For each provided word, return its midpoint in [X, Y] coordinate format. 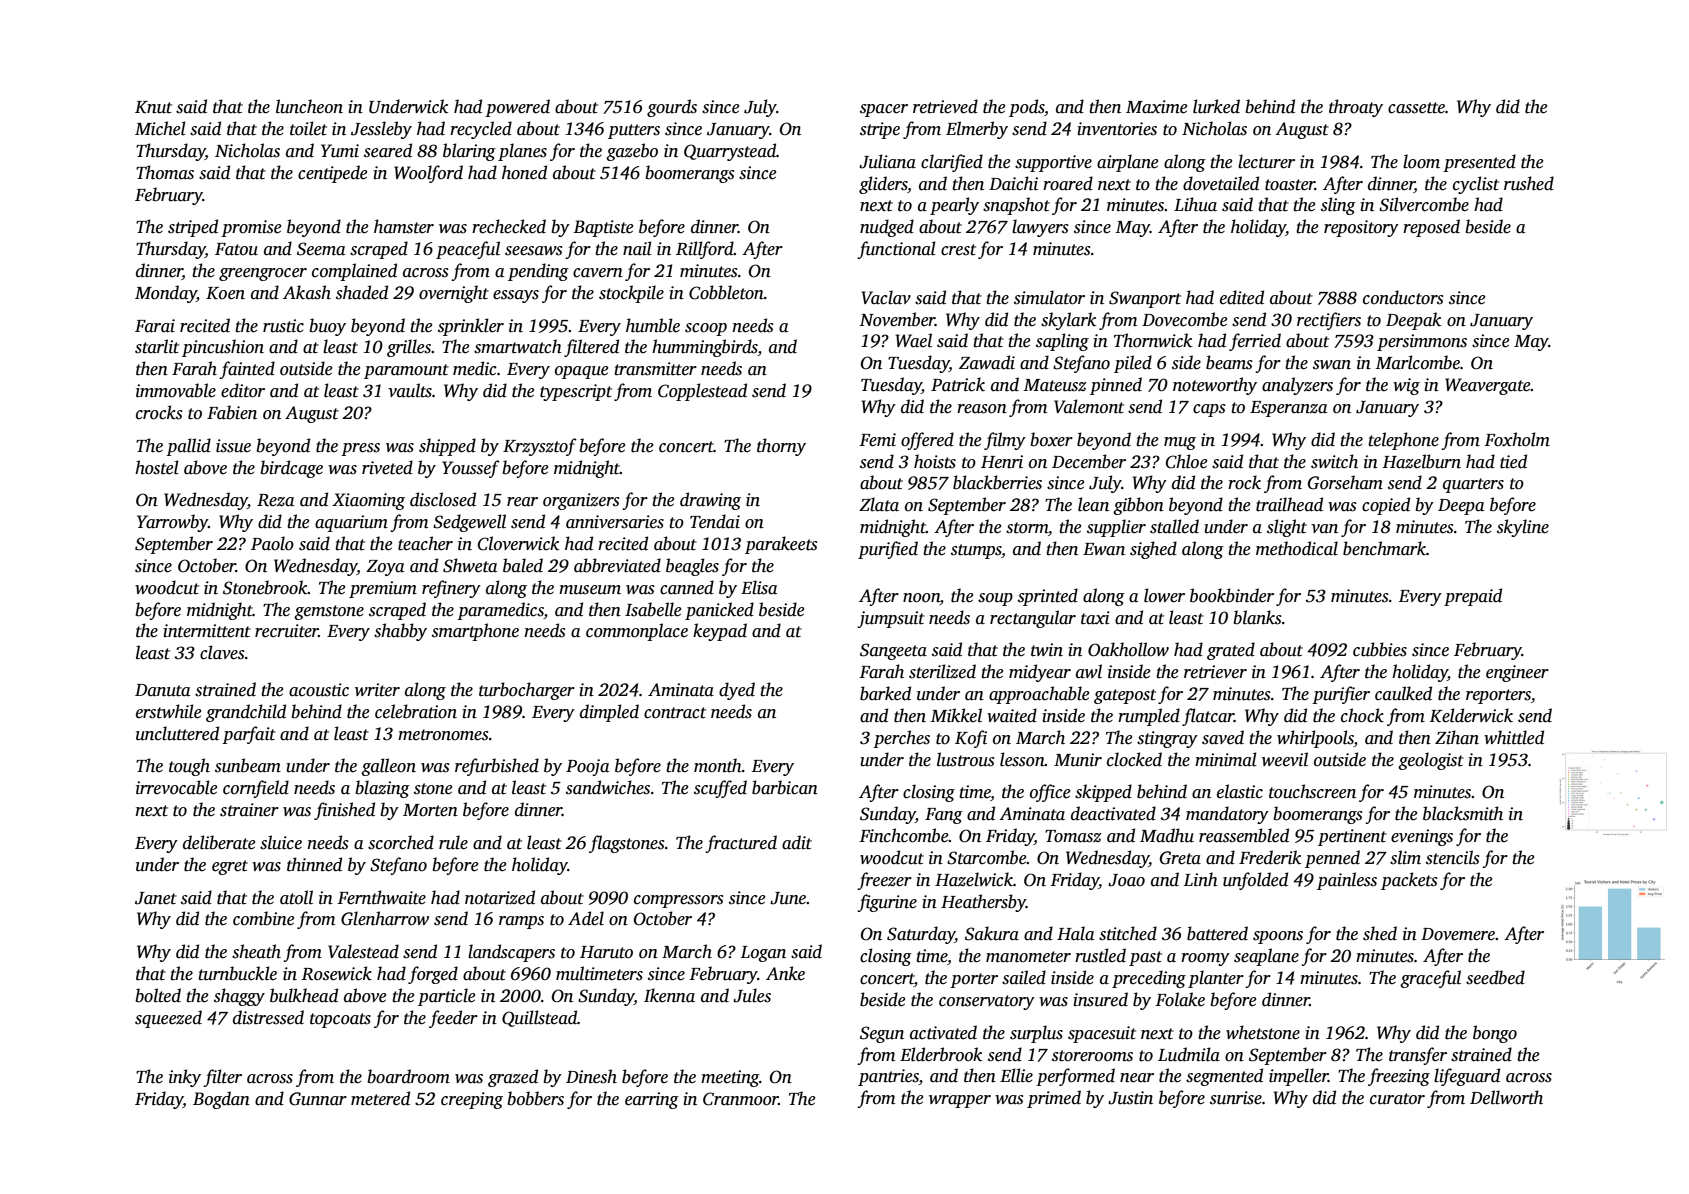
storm [1027, 528]
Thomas [165, 172]
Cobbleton [726, 292]
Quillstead [540, 1018]
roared [1068, 183]
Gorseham [1345, 482]
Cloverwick [518, 543]
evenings [1422, 837]
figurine [887, 903]
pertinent [1352, 837]
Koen [225, 293]
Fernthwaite [381, 897]
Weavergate [1488, 386]
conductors [1403, 297]
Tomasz [1073, 836]
